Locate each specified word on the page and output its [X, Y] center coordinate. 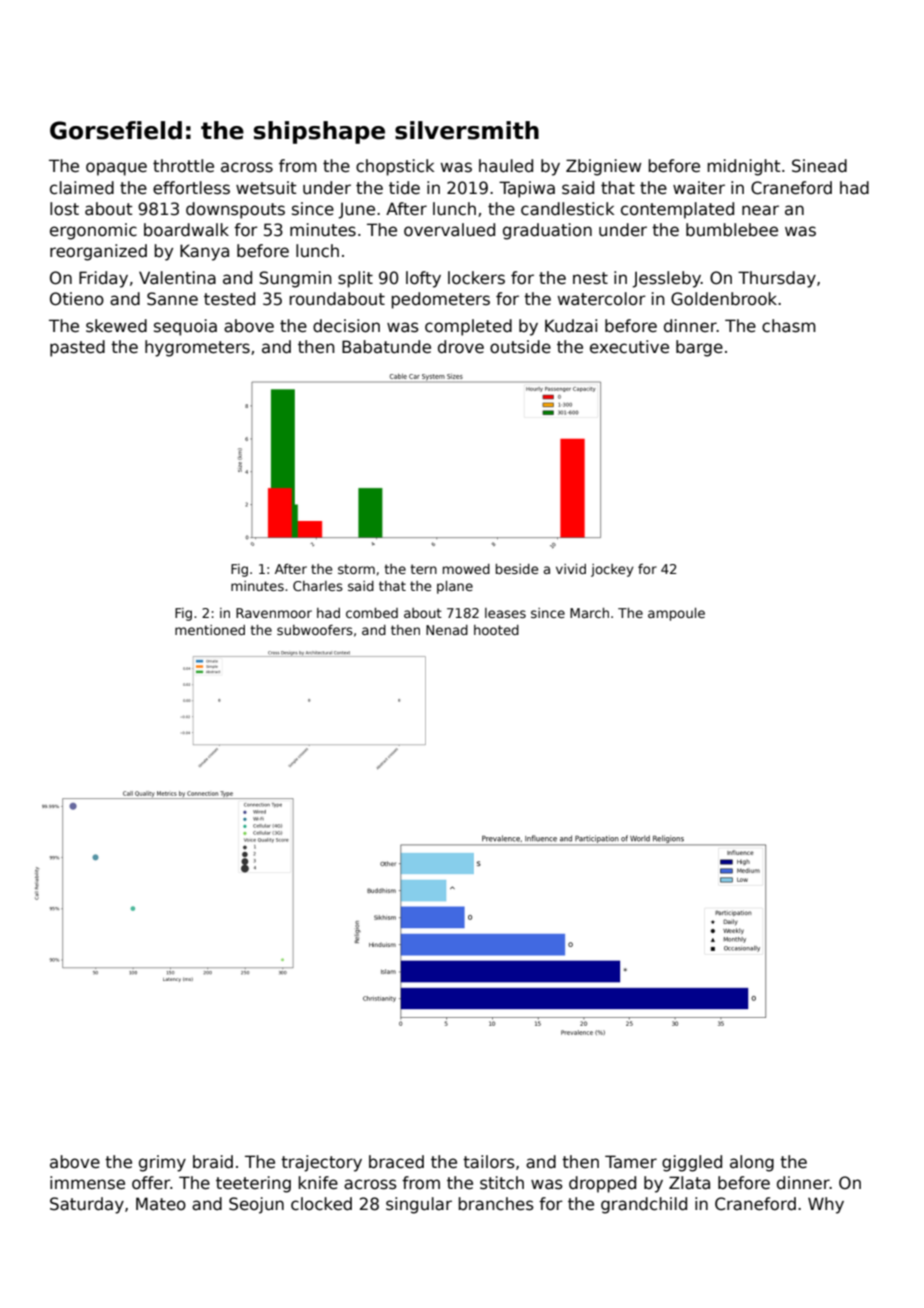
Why [826, 1205]
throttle [183, 166]
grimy [162, 1163]
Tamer [631, 1162]
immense [87, 1183]
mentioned [210, 630]
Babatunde [386, 347]
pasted [77, 348]
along [752, 1163]
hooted [496, 630]
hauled [506, 166]
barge [699, 348]
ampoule [676, 614]
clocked [321, 1204]
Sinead [819, 166]
